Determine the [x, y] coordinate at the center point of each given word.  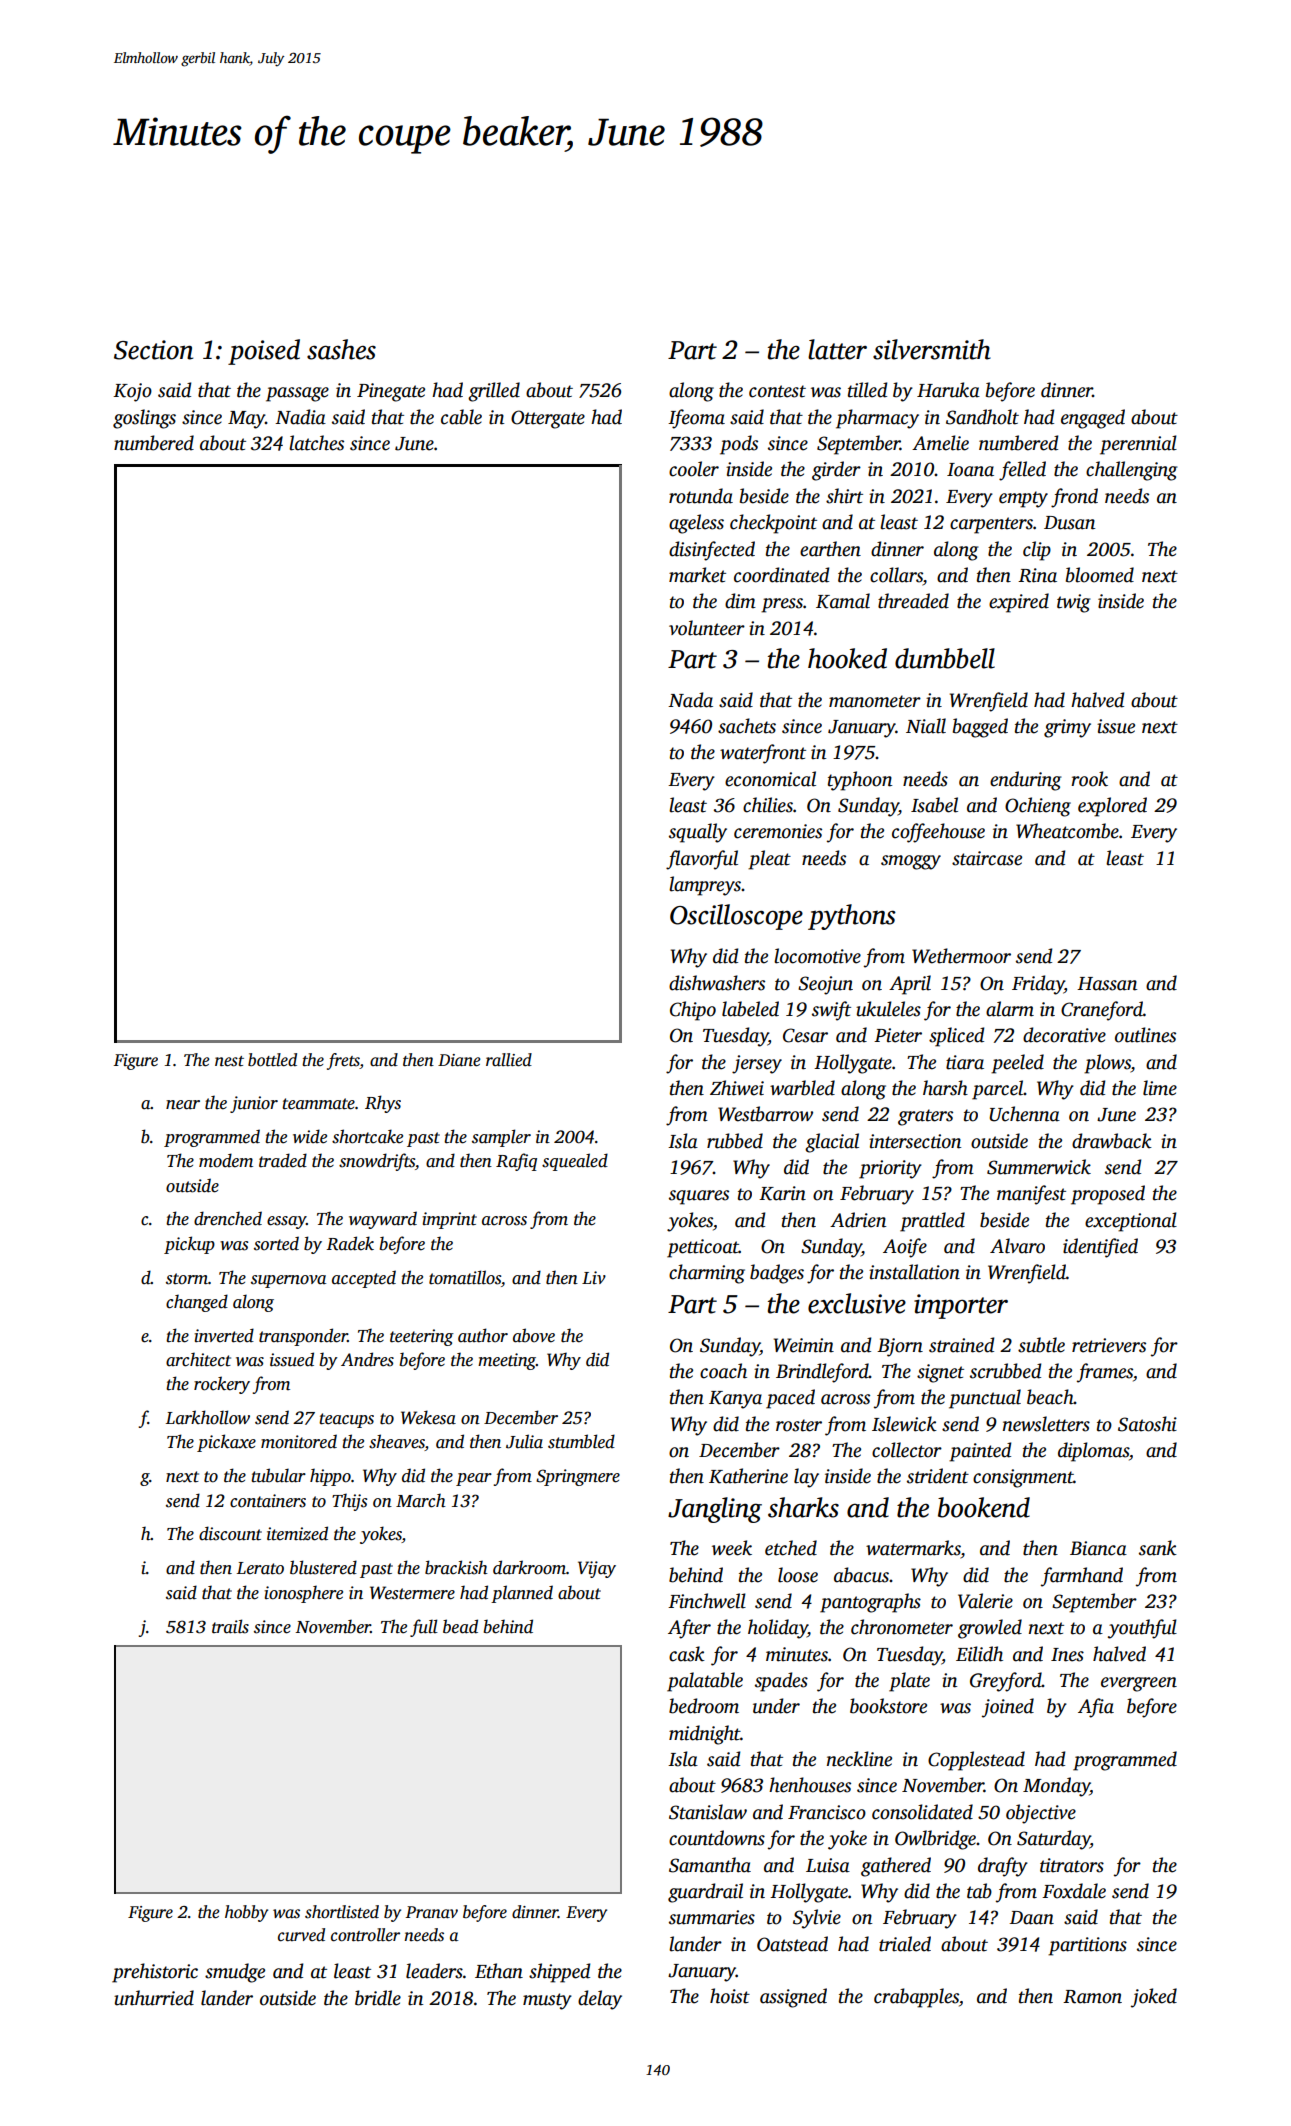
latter [837, 349]
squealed [575, 1162]
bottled [272, 1060]
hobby [246, 1913]
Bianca [1098, 1548]
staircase [987, 858]
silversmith [932, 349]
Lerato [260, 1568]
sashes [341, 349]
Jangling [715, 1510]
